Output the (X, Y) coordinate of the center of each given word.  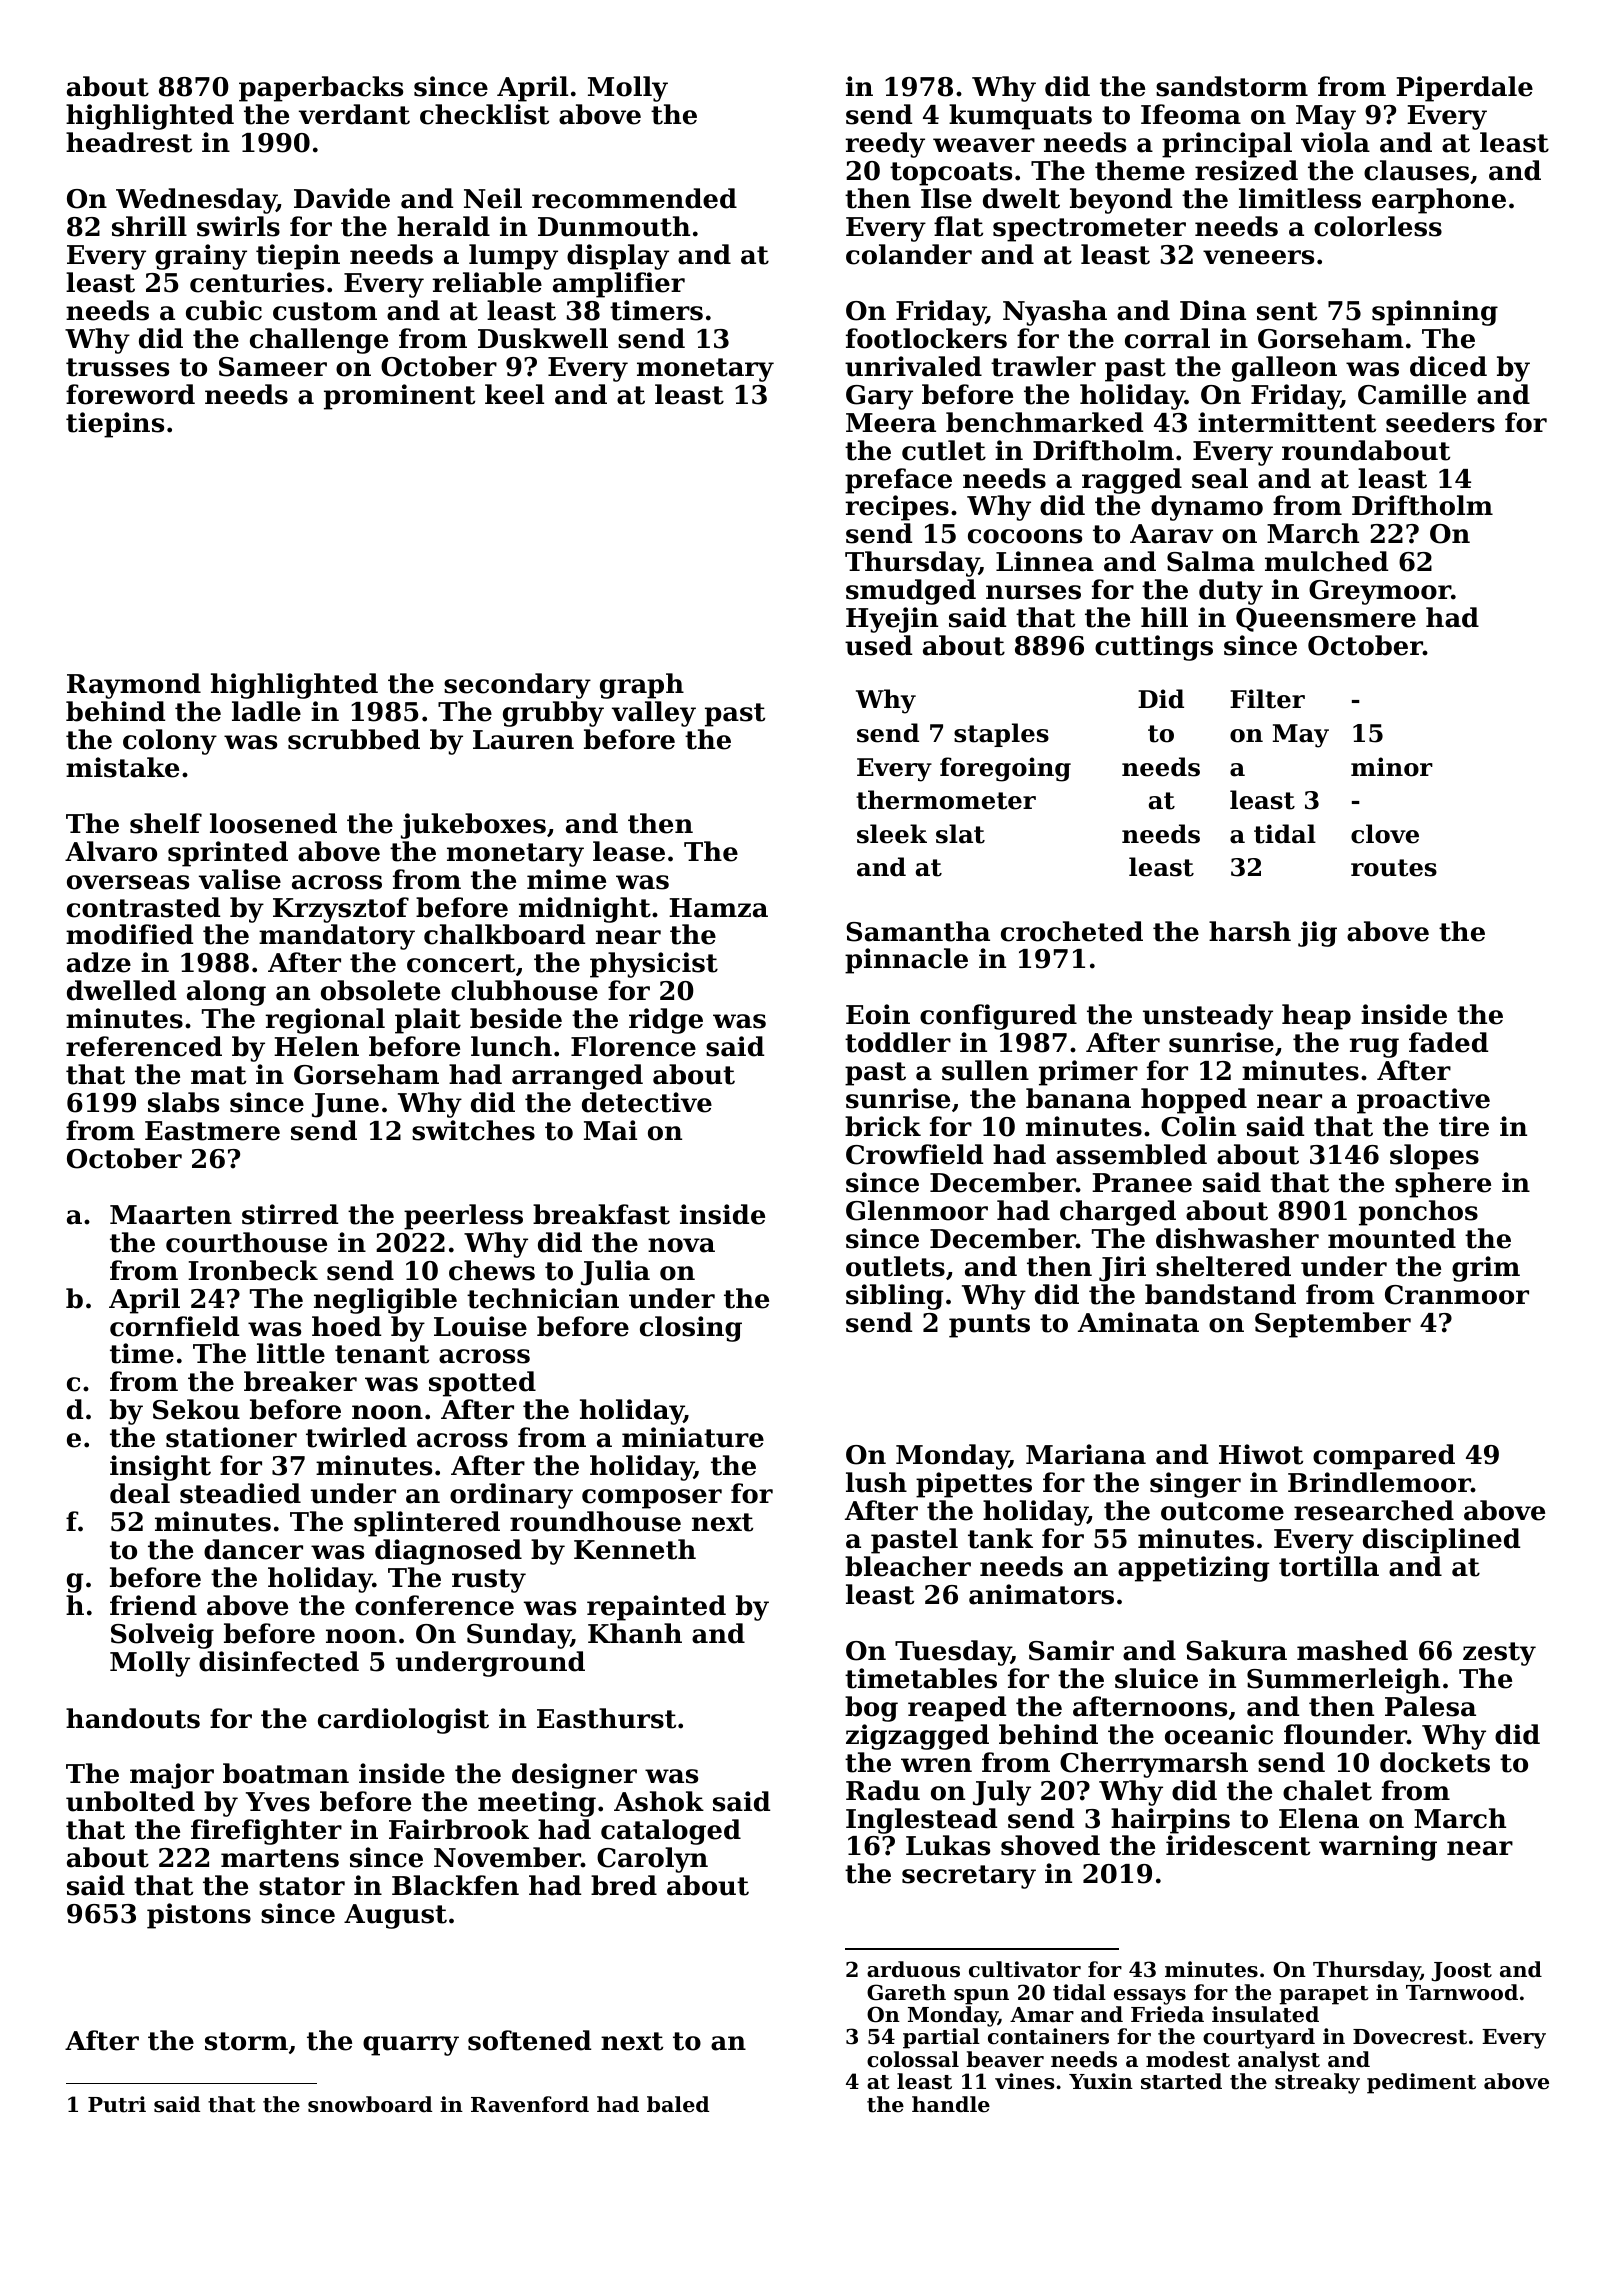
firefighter (266, 1832)
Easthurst (606, 1718)
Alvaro (111, 851)
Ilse (946, 198)
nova (681, 1245)
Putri (117, 2104)
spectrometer (1089, 230)
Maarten (171, 1215)
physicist (654, 965)
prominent (399, 397)
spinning (1435, 313)
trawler (1043, 366)
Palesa (1430, 1706)
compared (1384, 1457)
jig (1317, 934)
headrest (129, 142)
